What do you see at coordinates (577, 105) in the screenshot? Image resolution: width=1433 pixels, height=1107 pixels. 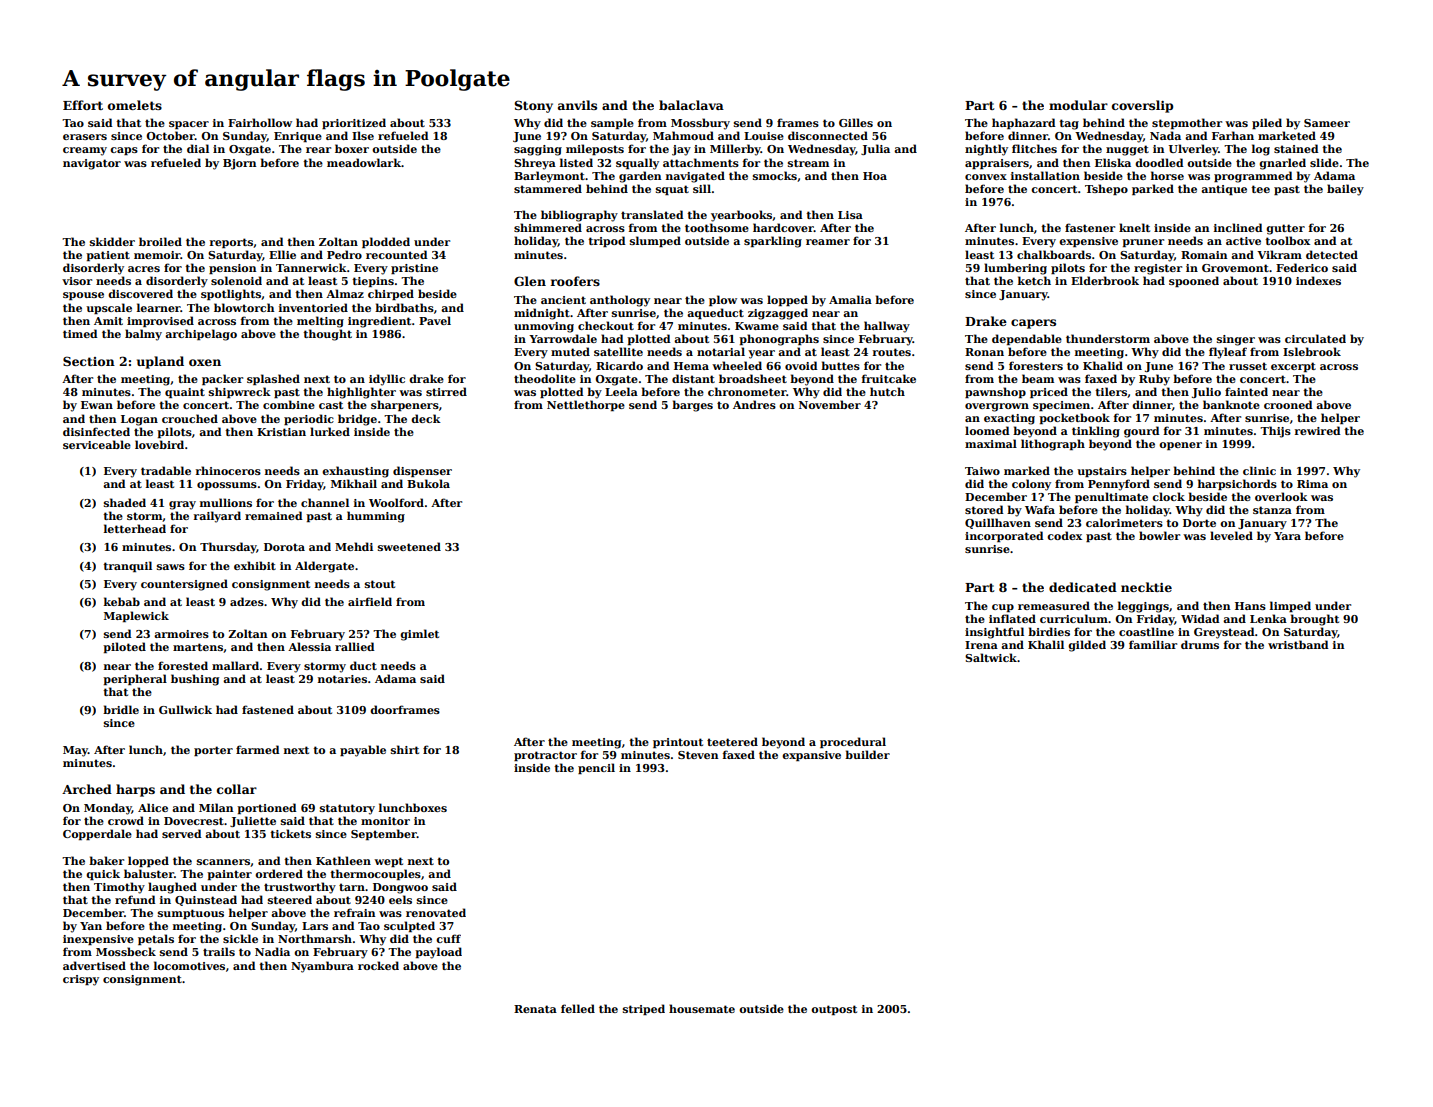 I see `anvils` at bounding box center [577, 105].
